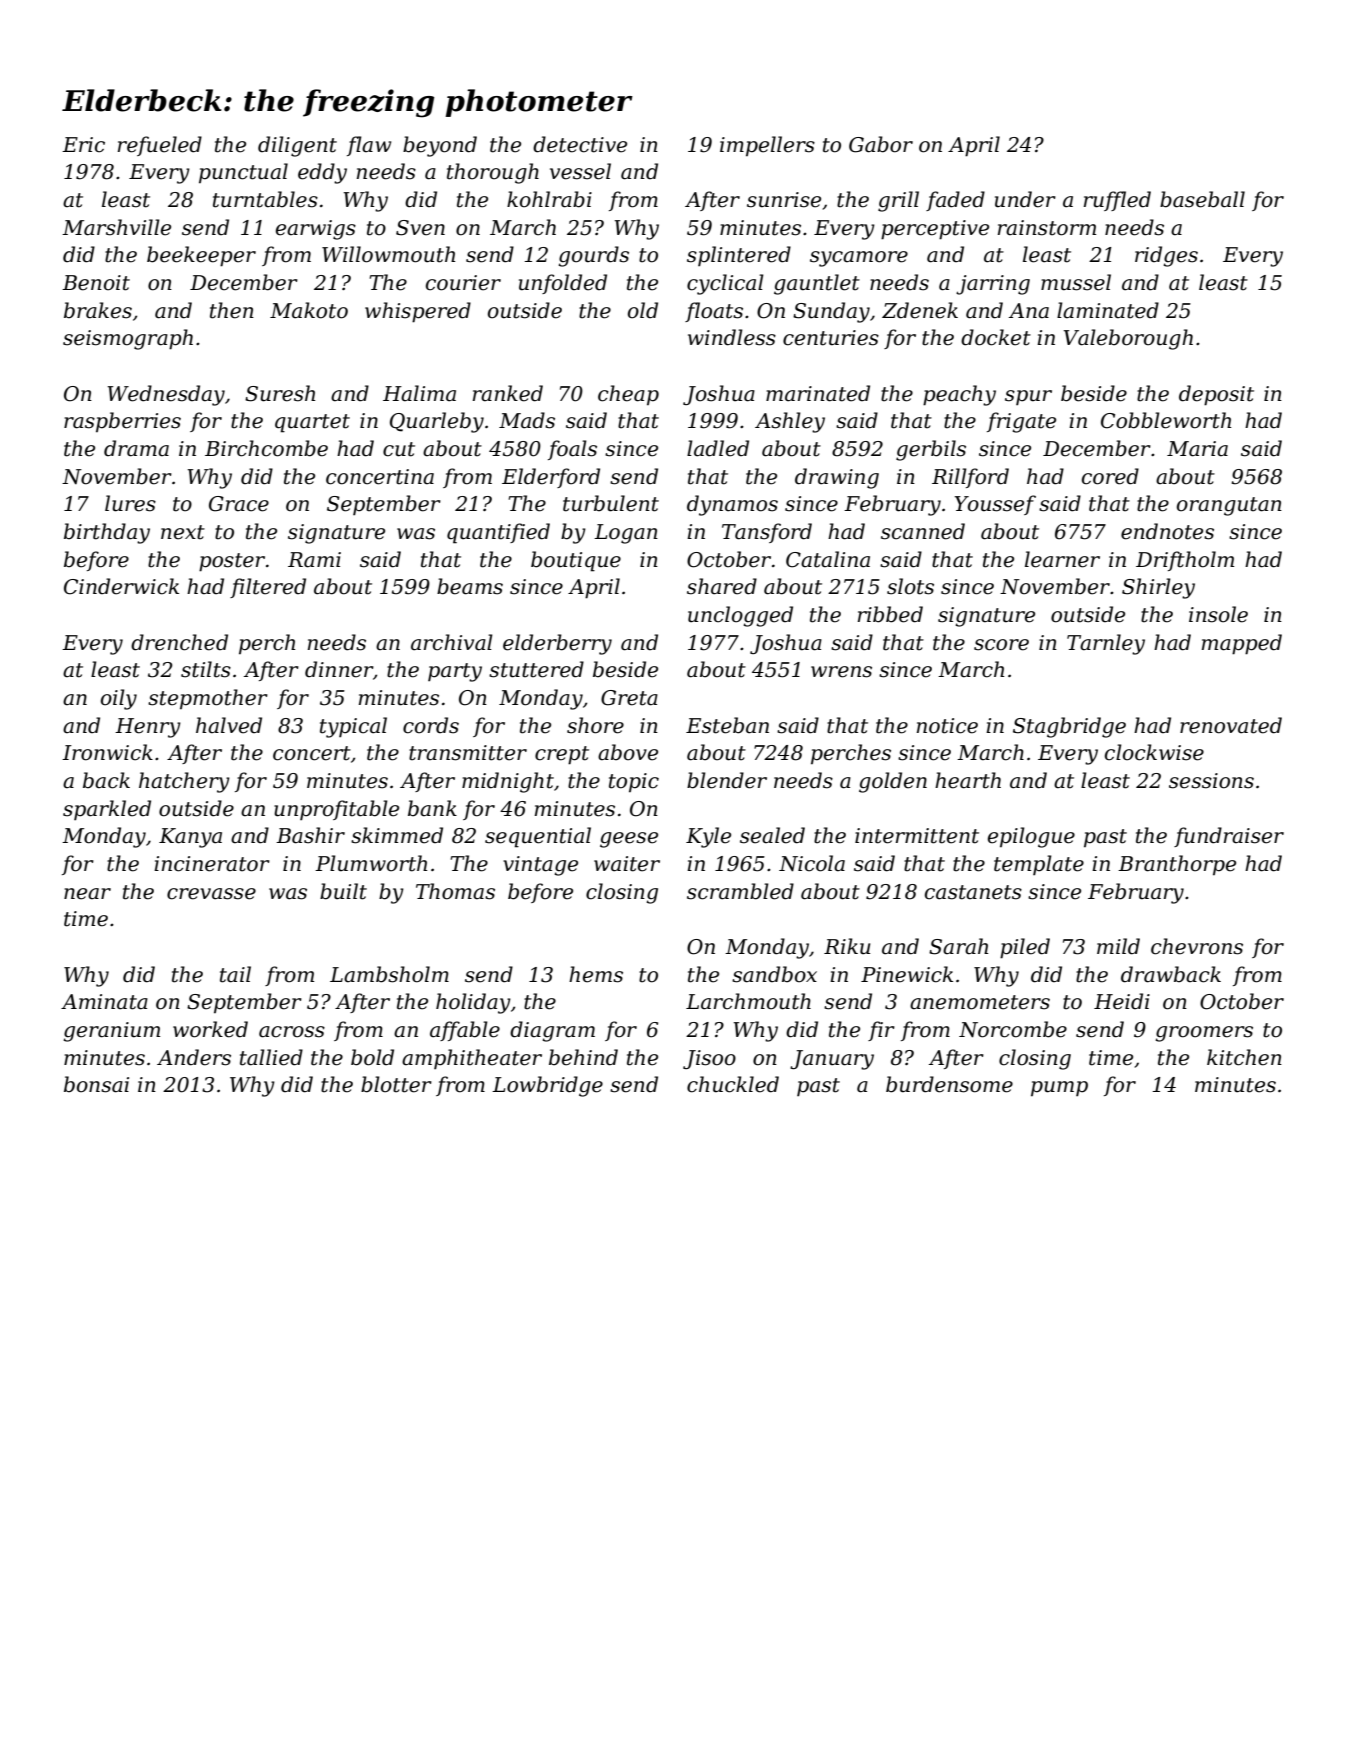 The width and height of the page is (1346, 1742). Describe the element at coordinates (580, 144) in the page. I see `detective` at that location.
